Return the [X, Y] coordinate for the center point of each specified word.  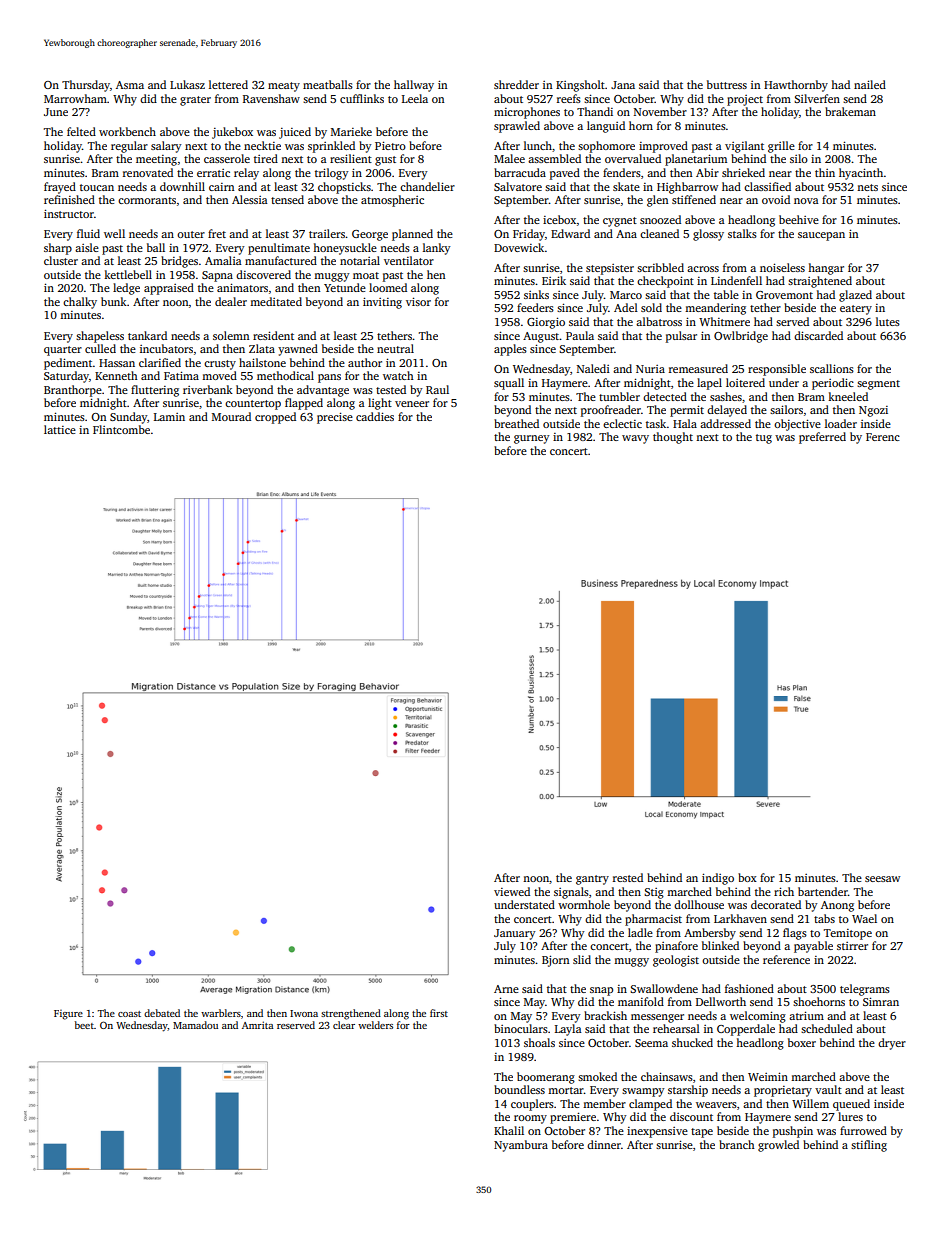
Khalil [509, 1130]
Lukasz [187, 84]
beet [84, 1025]
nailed [870, 84]
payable [813, 947]
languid [606, 127]
